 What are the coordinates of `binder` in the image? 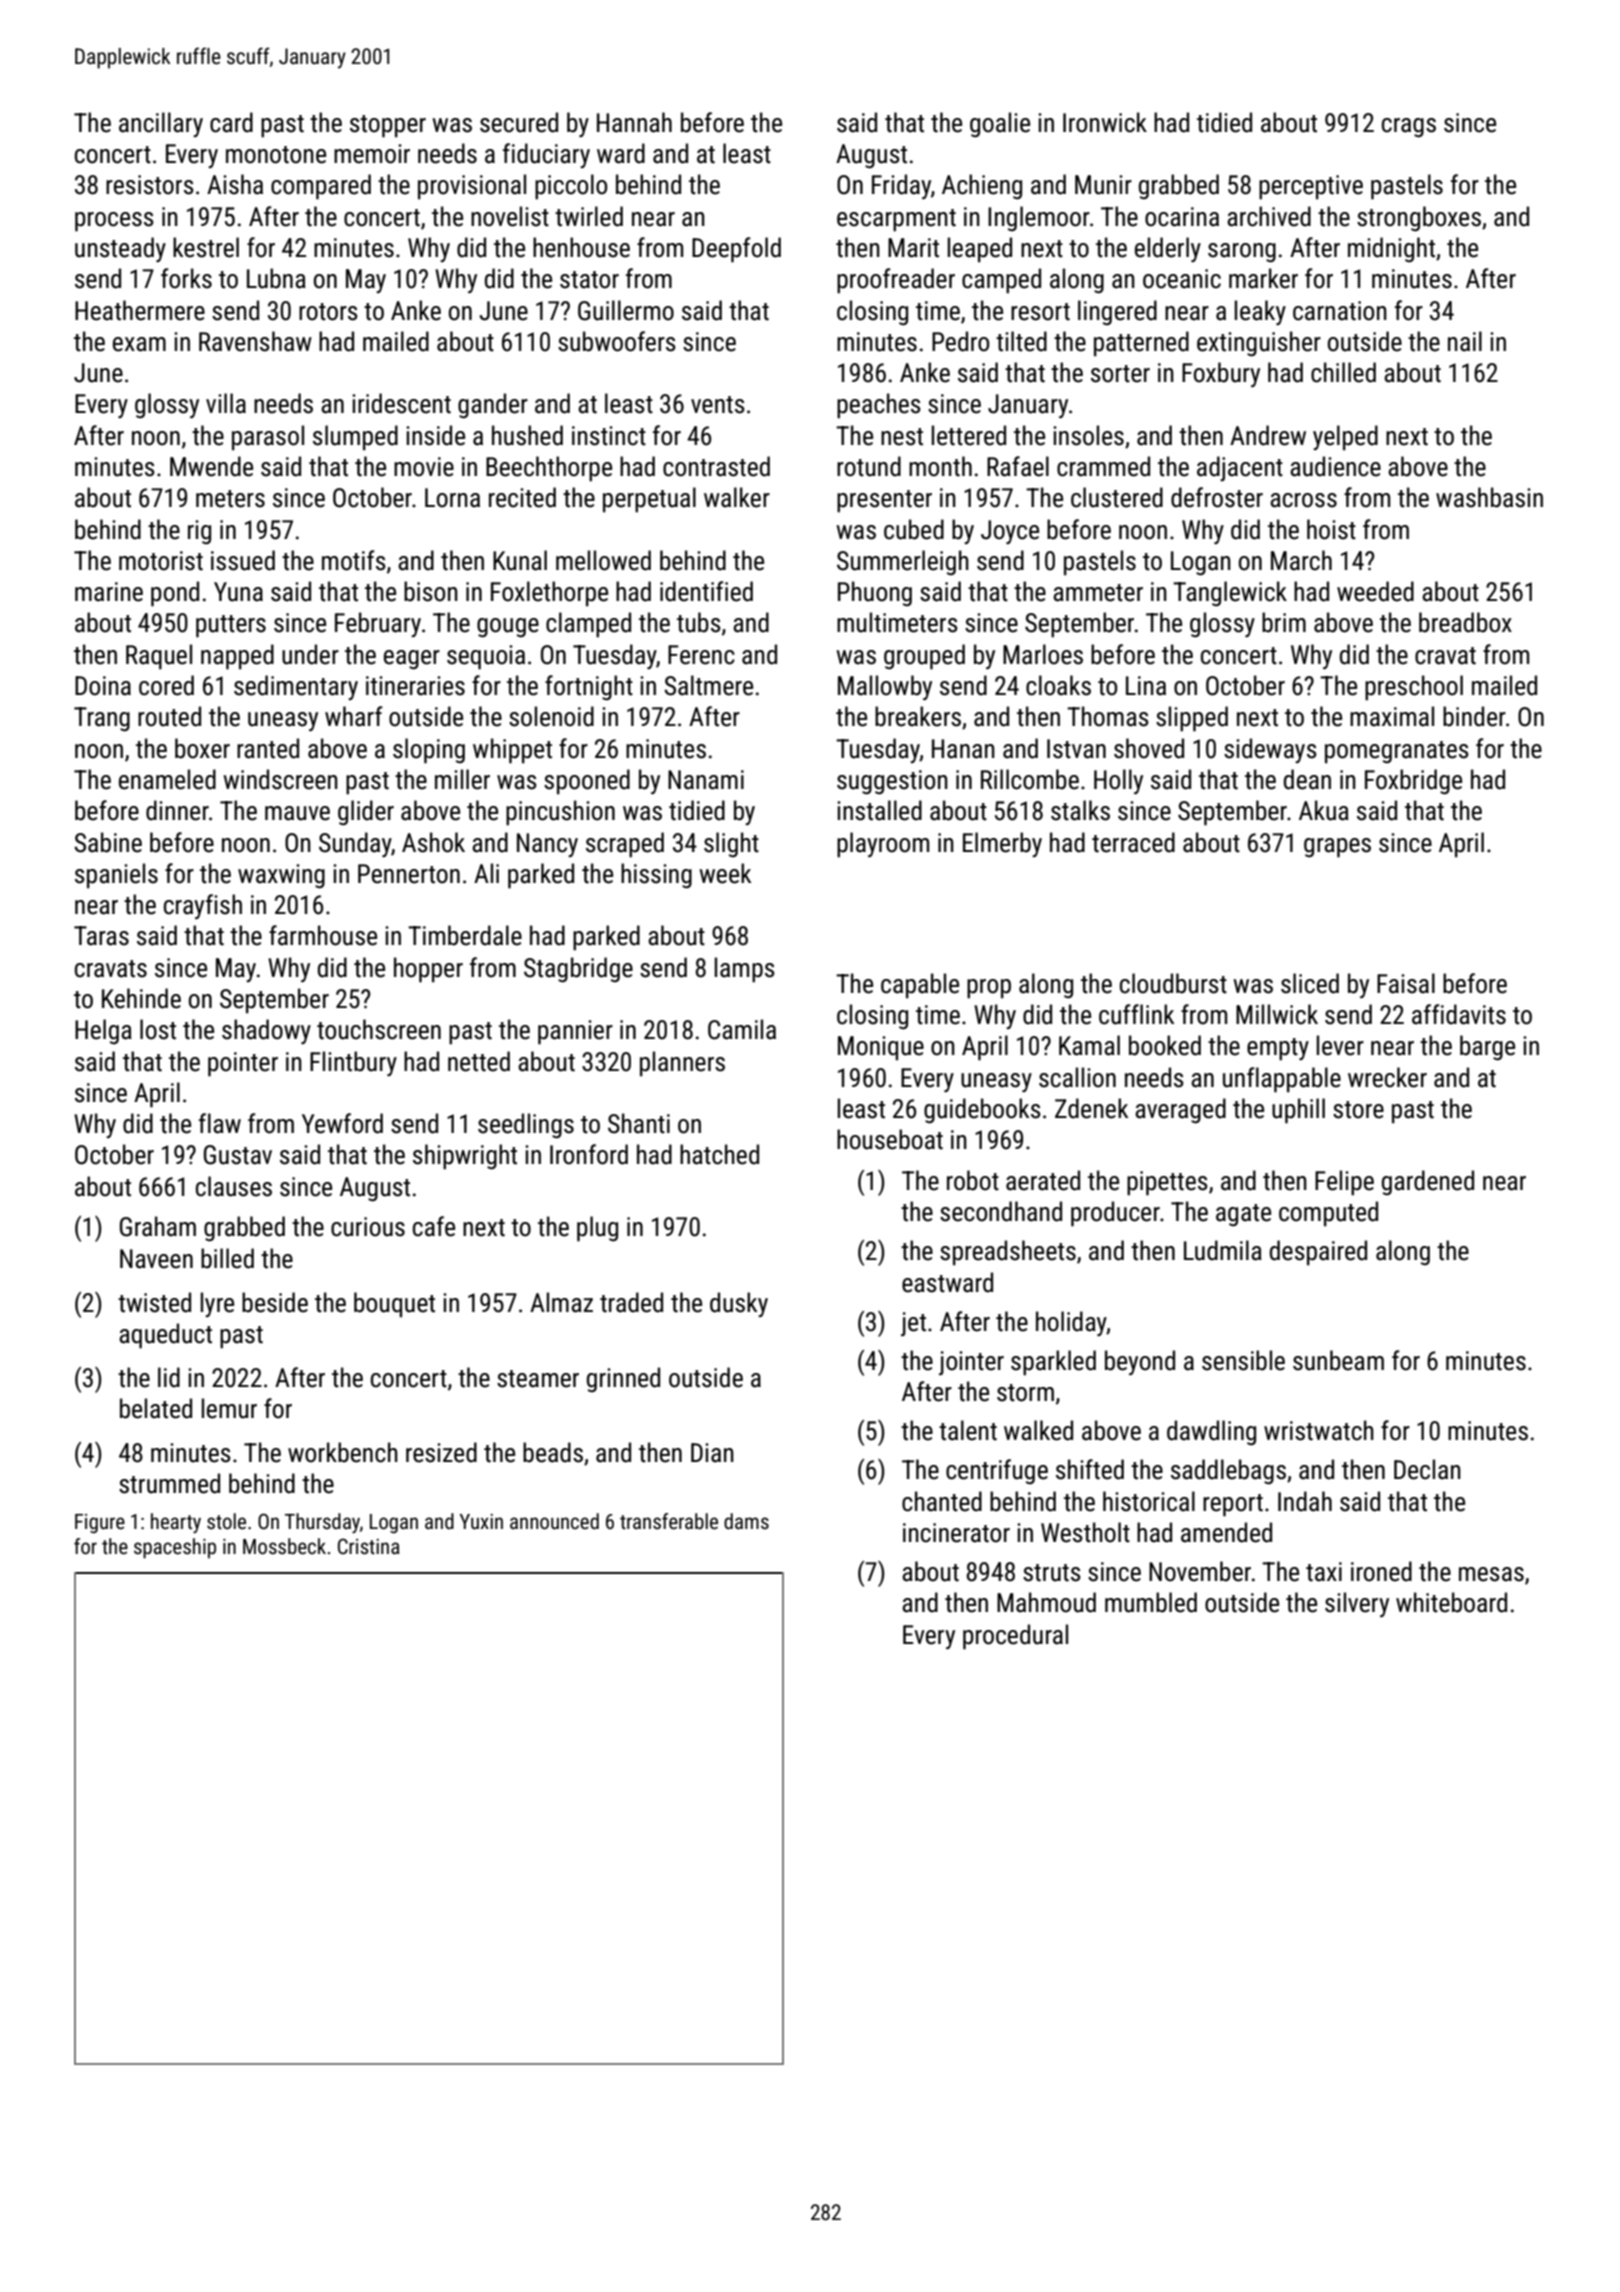 It's located at (1474, 716).
